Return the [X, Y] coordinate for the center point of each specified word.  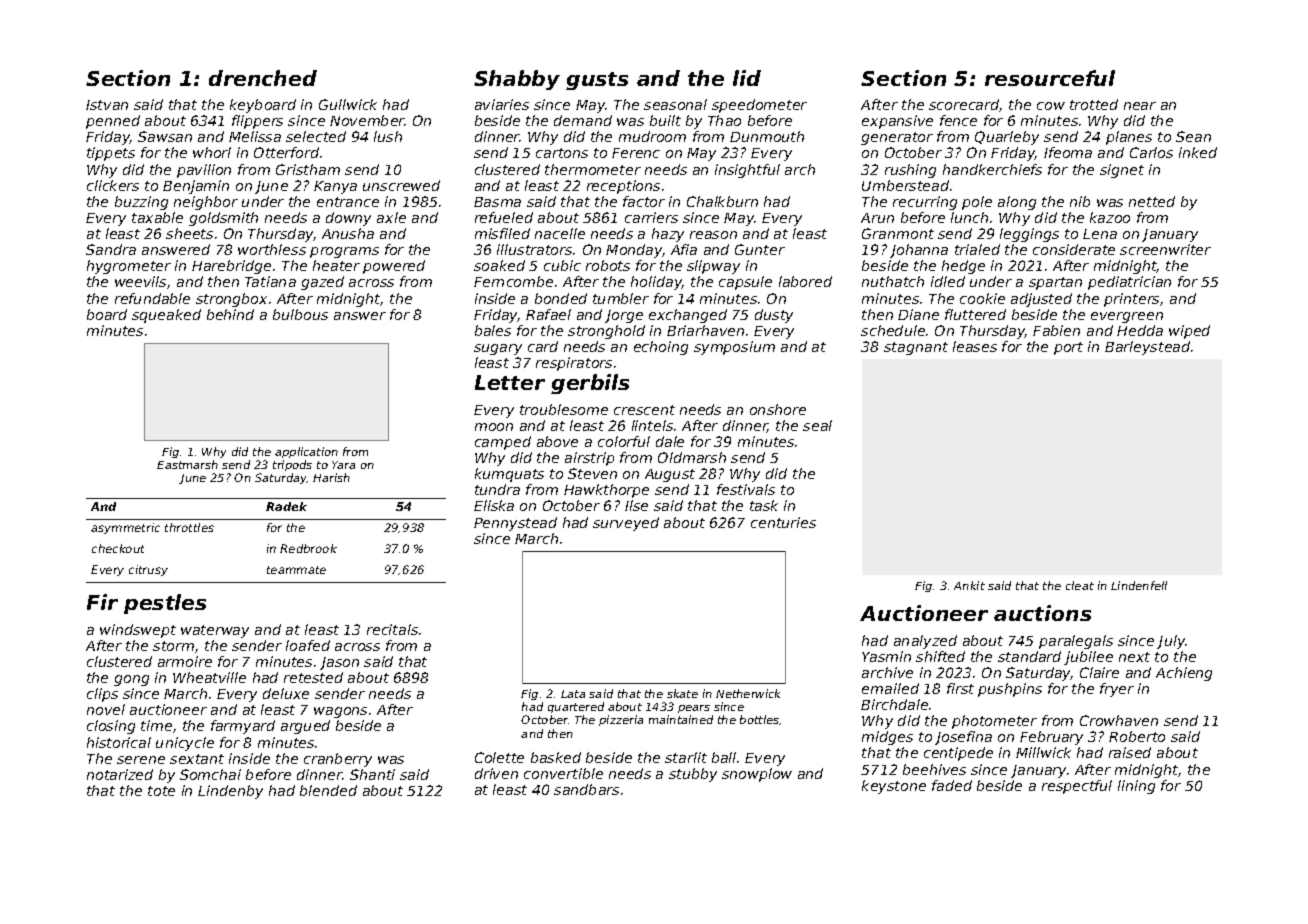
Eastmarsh [187, 464]
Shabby [517, 80]
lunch [969, 217]
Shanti [372, 774]
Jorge [624, 316]
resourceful [1050, 78]
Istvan [107, 105]
